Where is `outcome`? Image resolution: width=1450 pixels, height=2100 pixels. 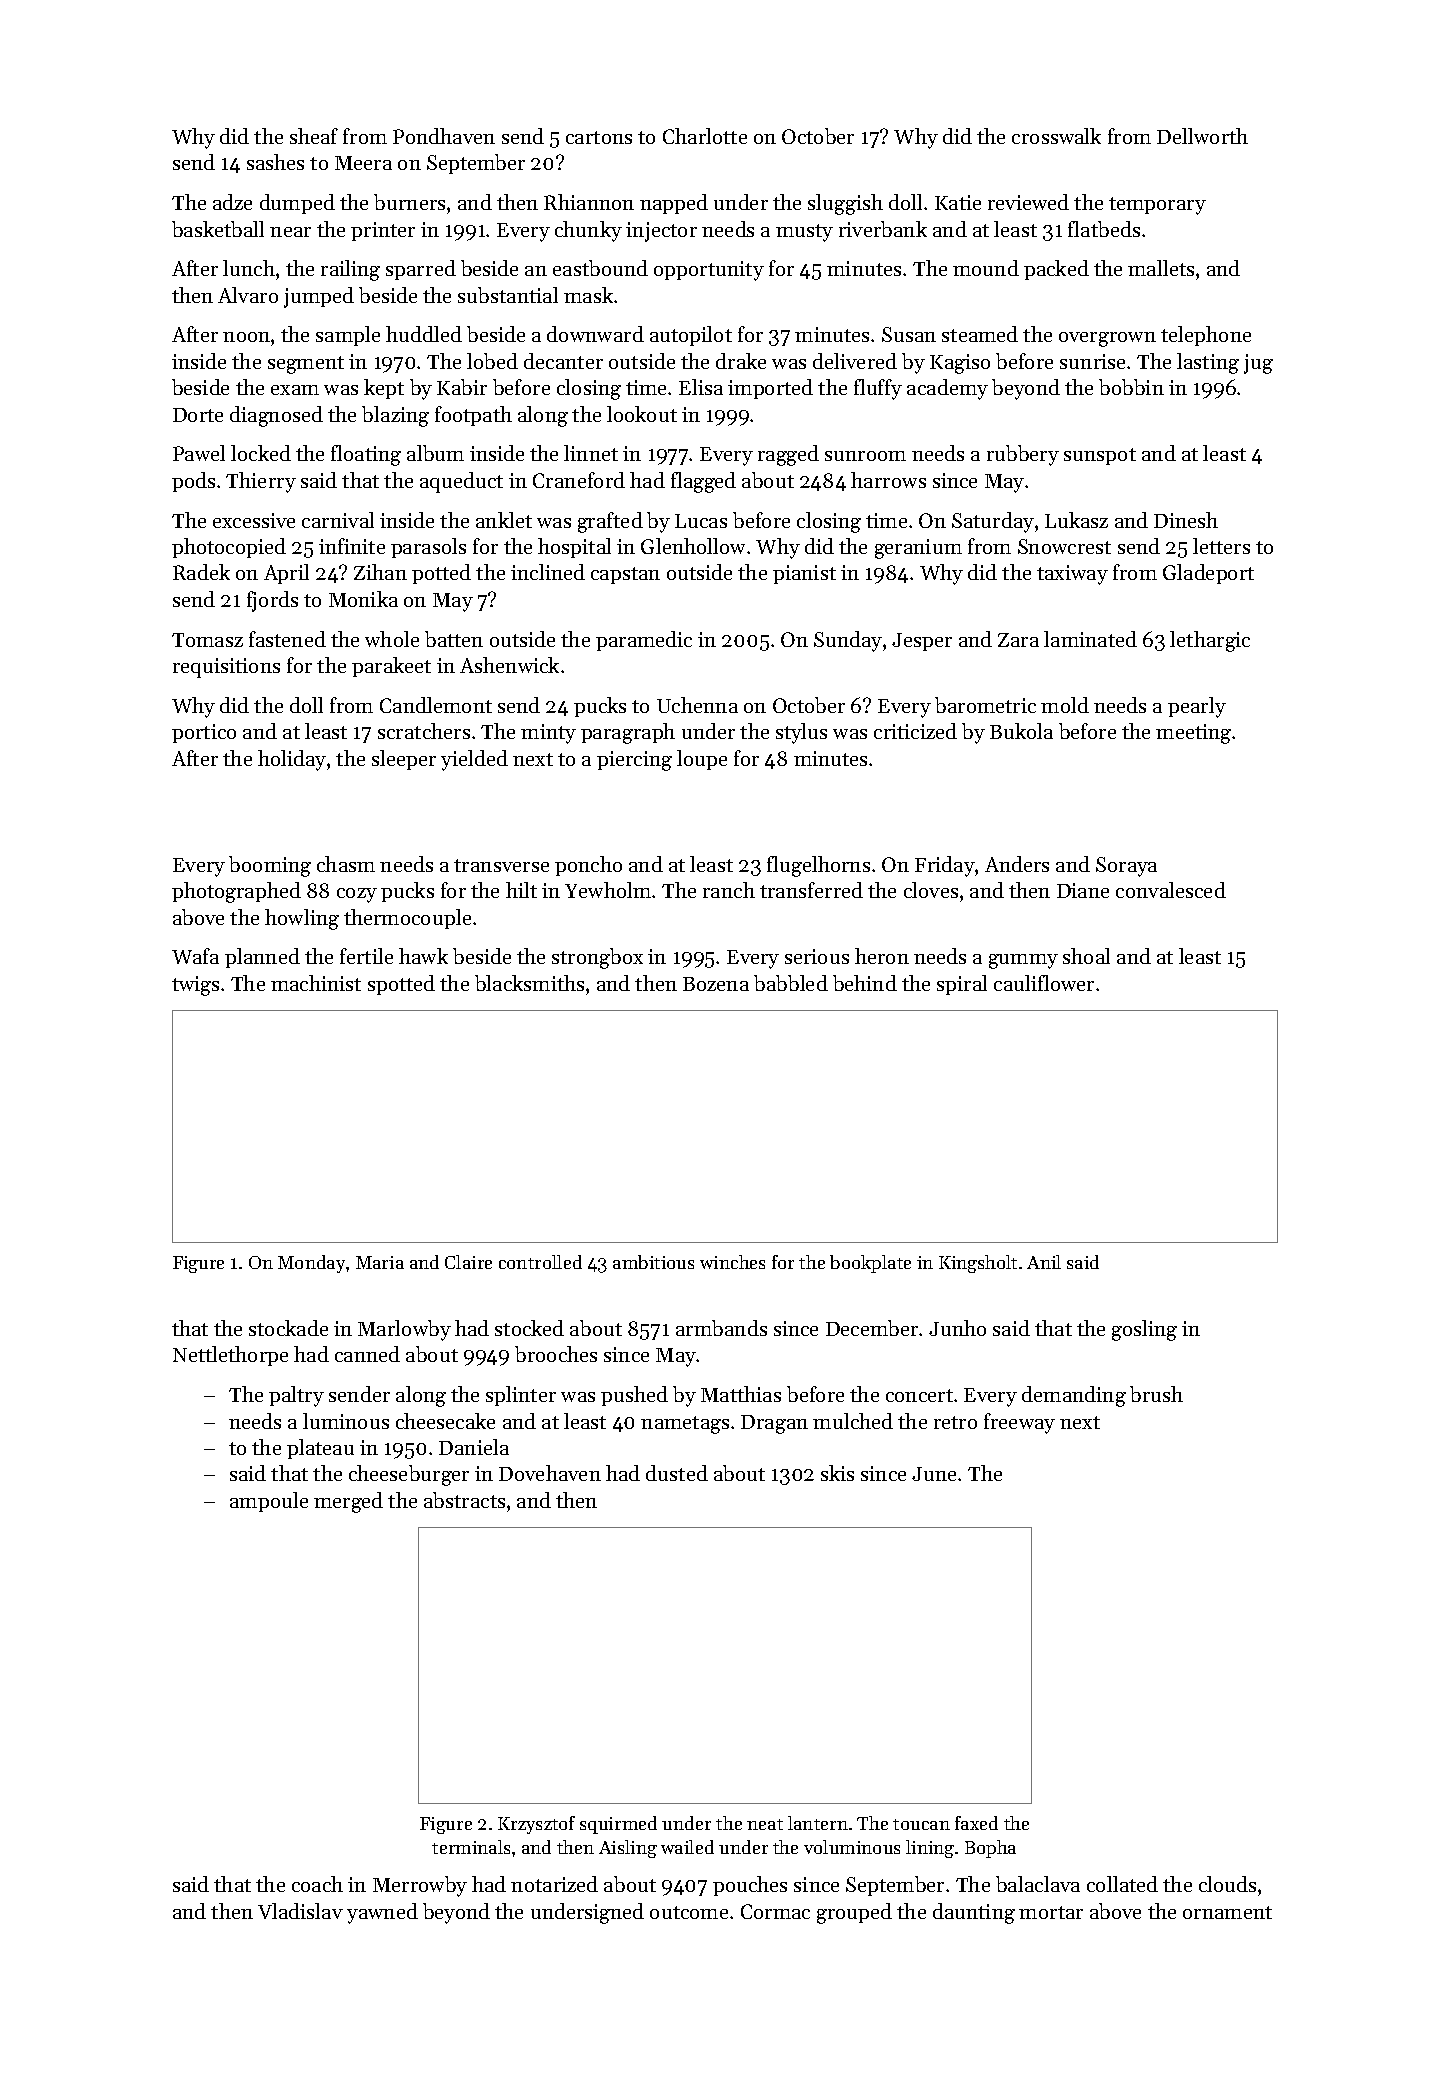 outcome is located at coordinates (689, 1912).
